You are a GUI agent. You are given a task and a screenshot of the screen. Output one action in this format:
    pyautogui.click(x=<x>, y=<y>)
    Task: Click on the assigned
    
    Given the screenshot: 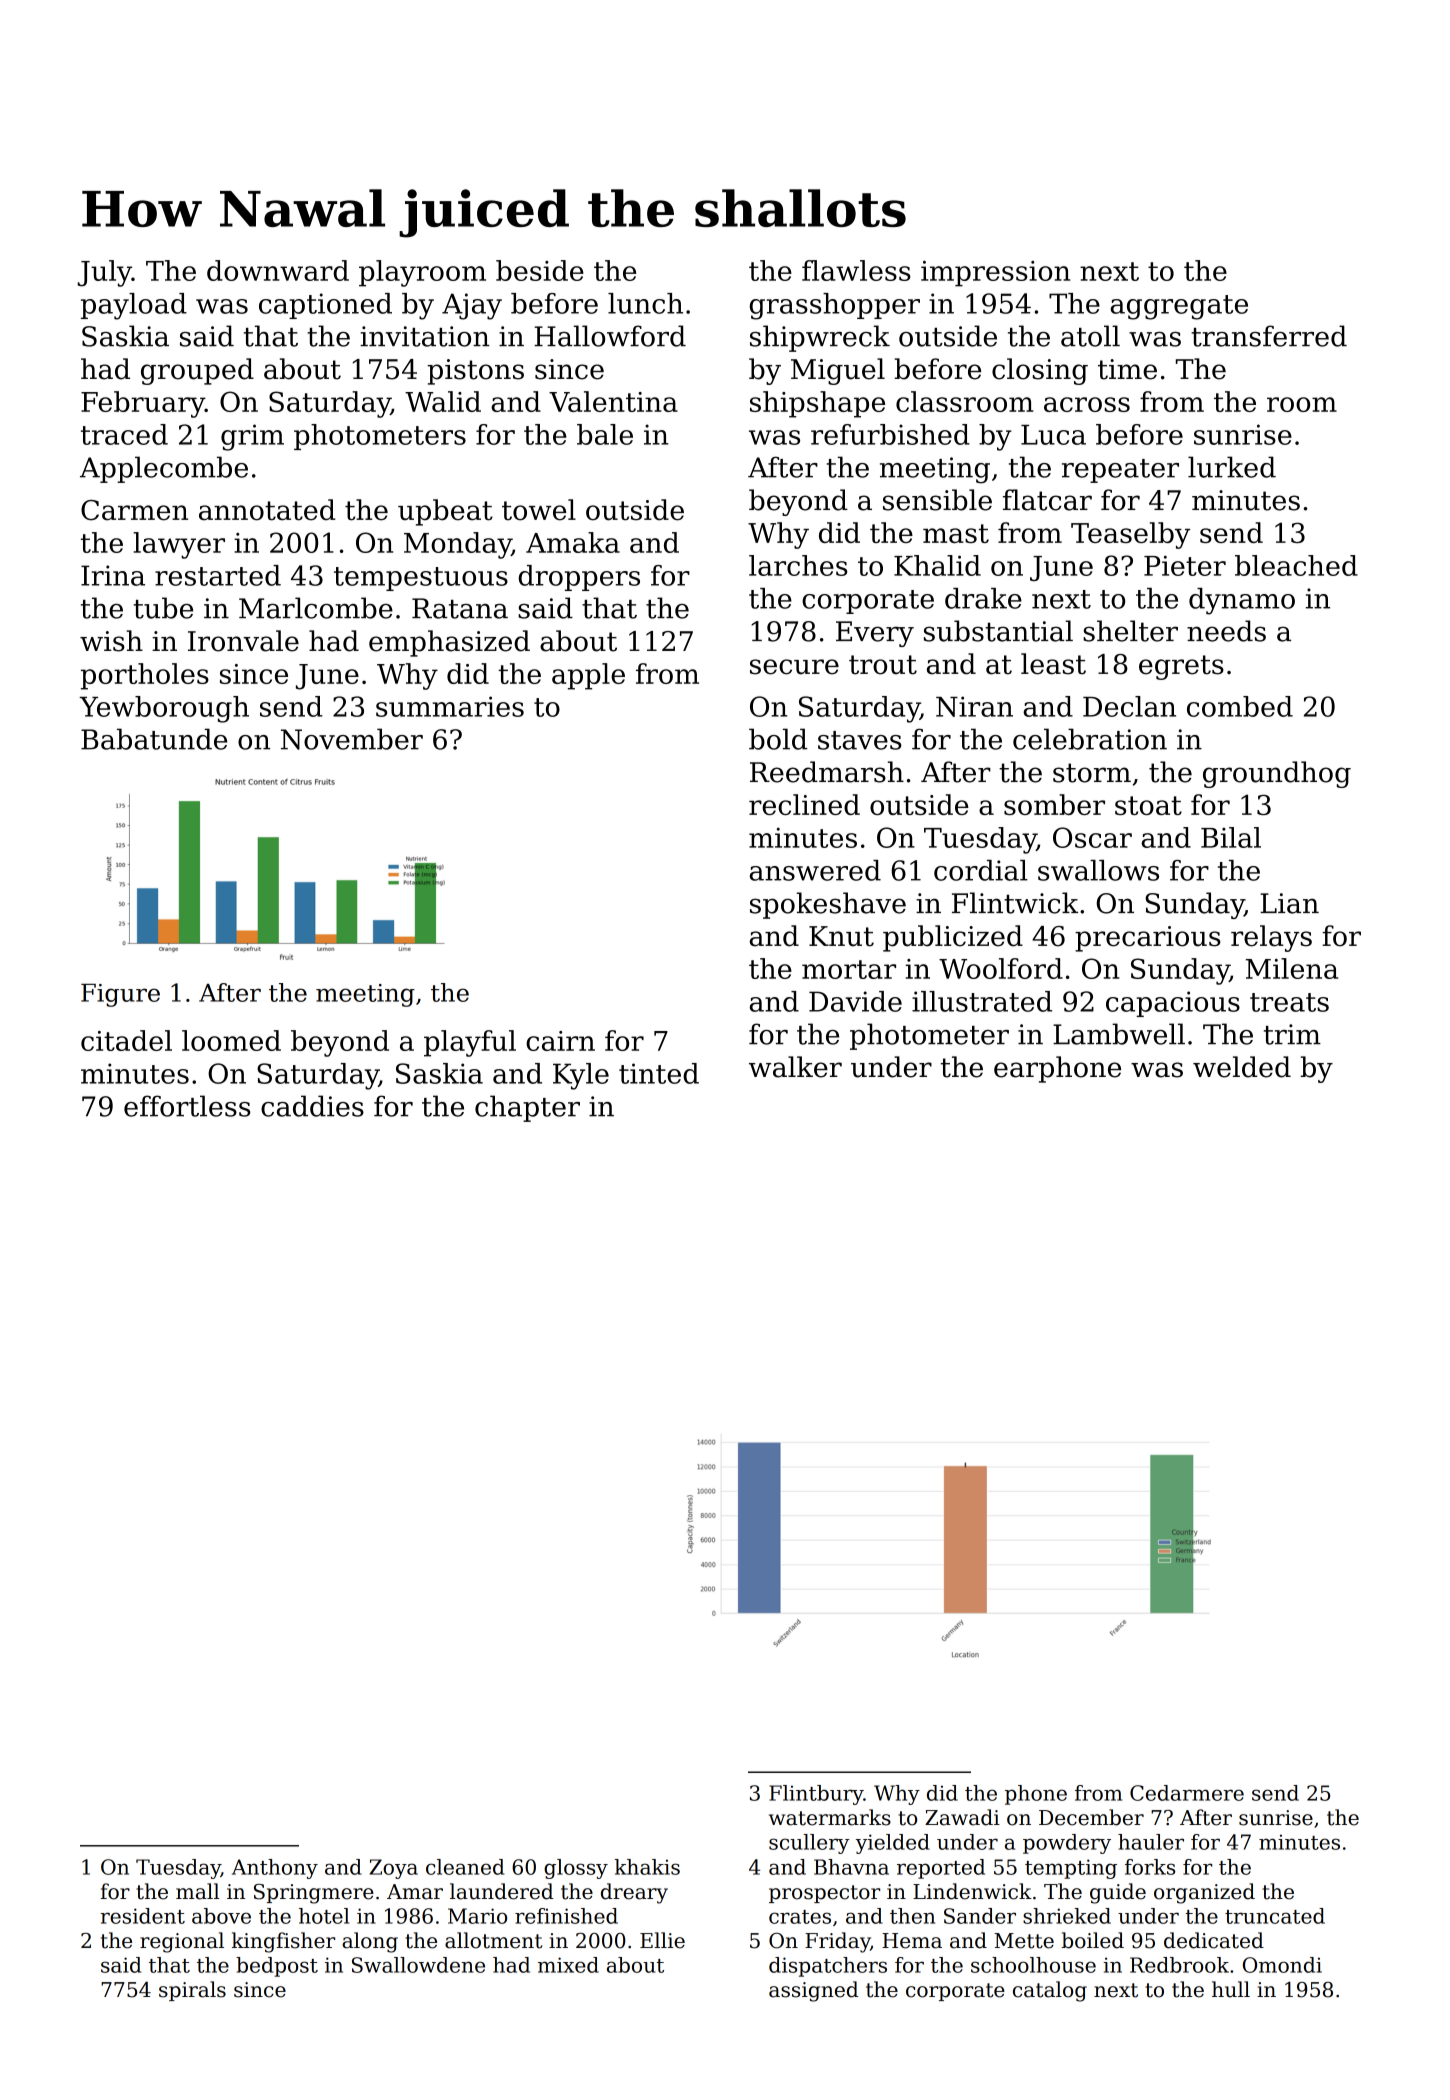 What is the action you would take?
    pyautogui.click(x=813, y=1991)
